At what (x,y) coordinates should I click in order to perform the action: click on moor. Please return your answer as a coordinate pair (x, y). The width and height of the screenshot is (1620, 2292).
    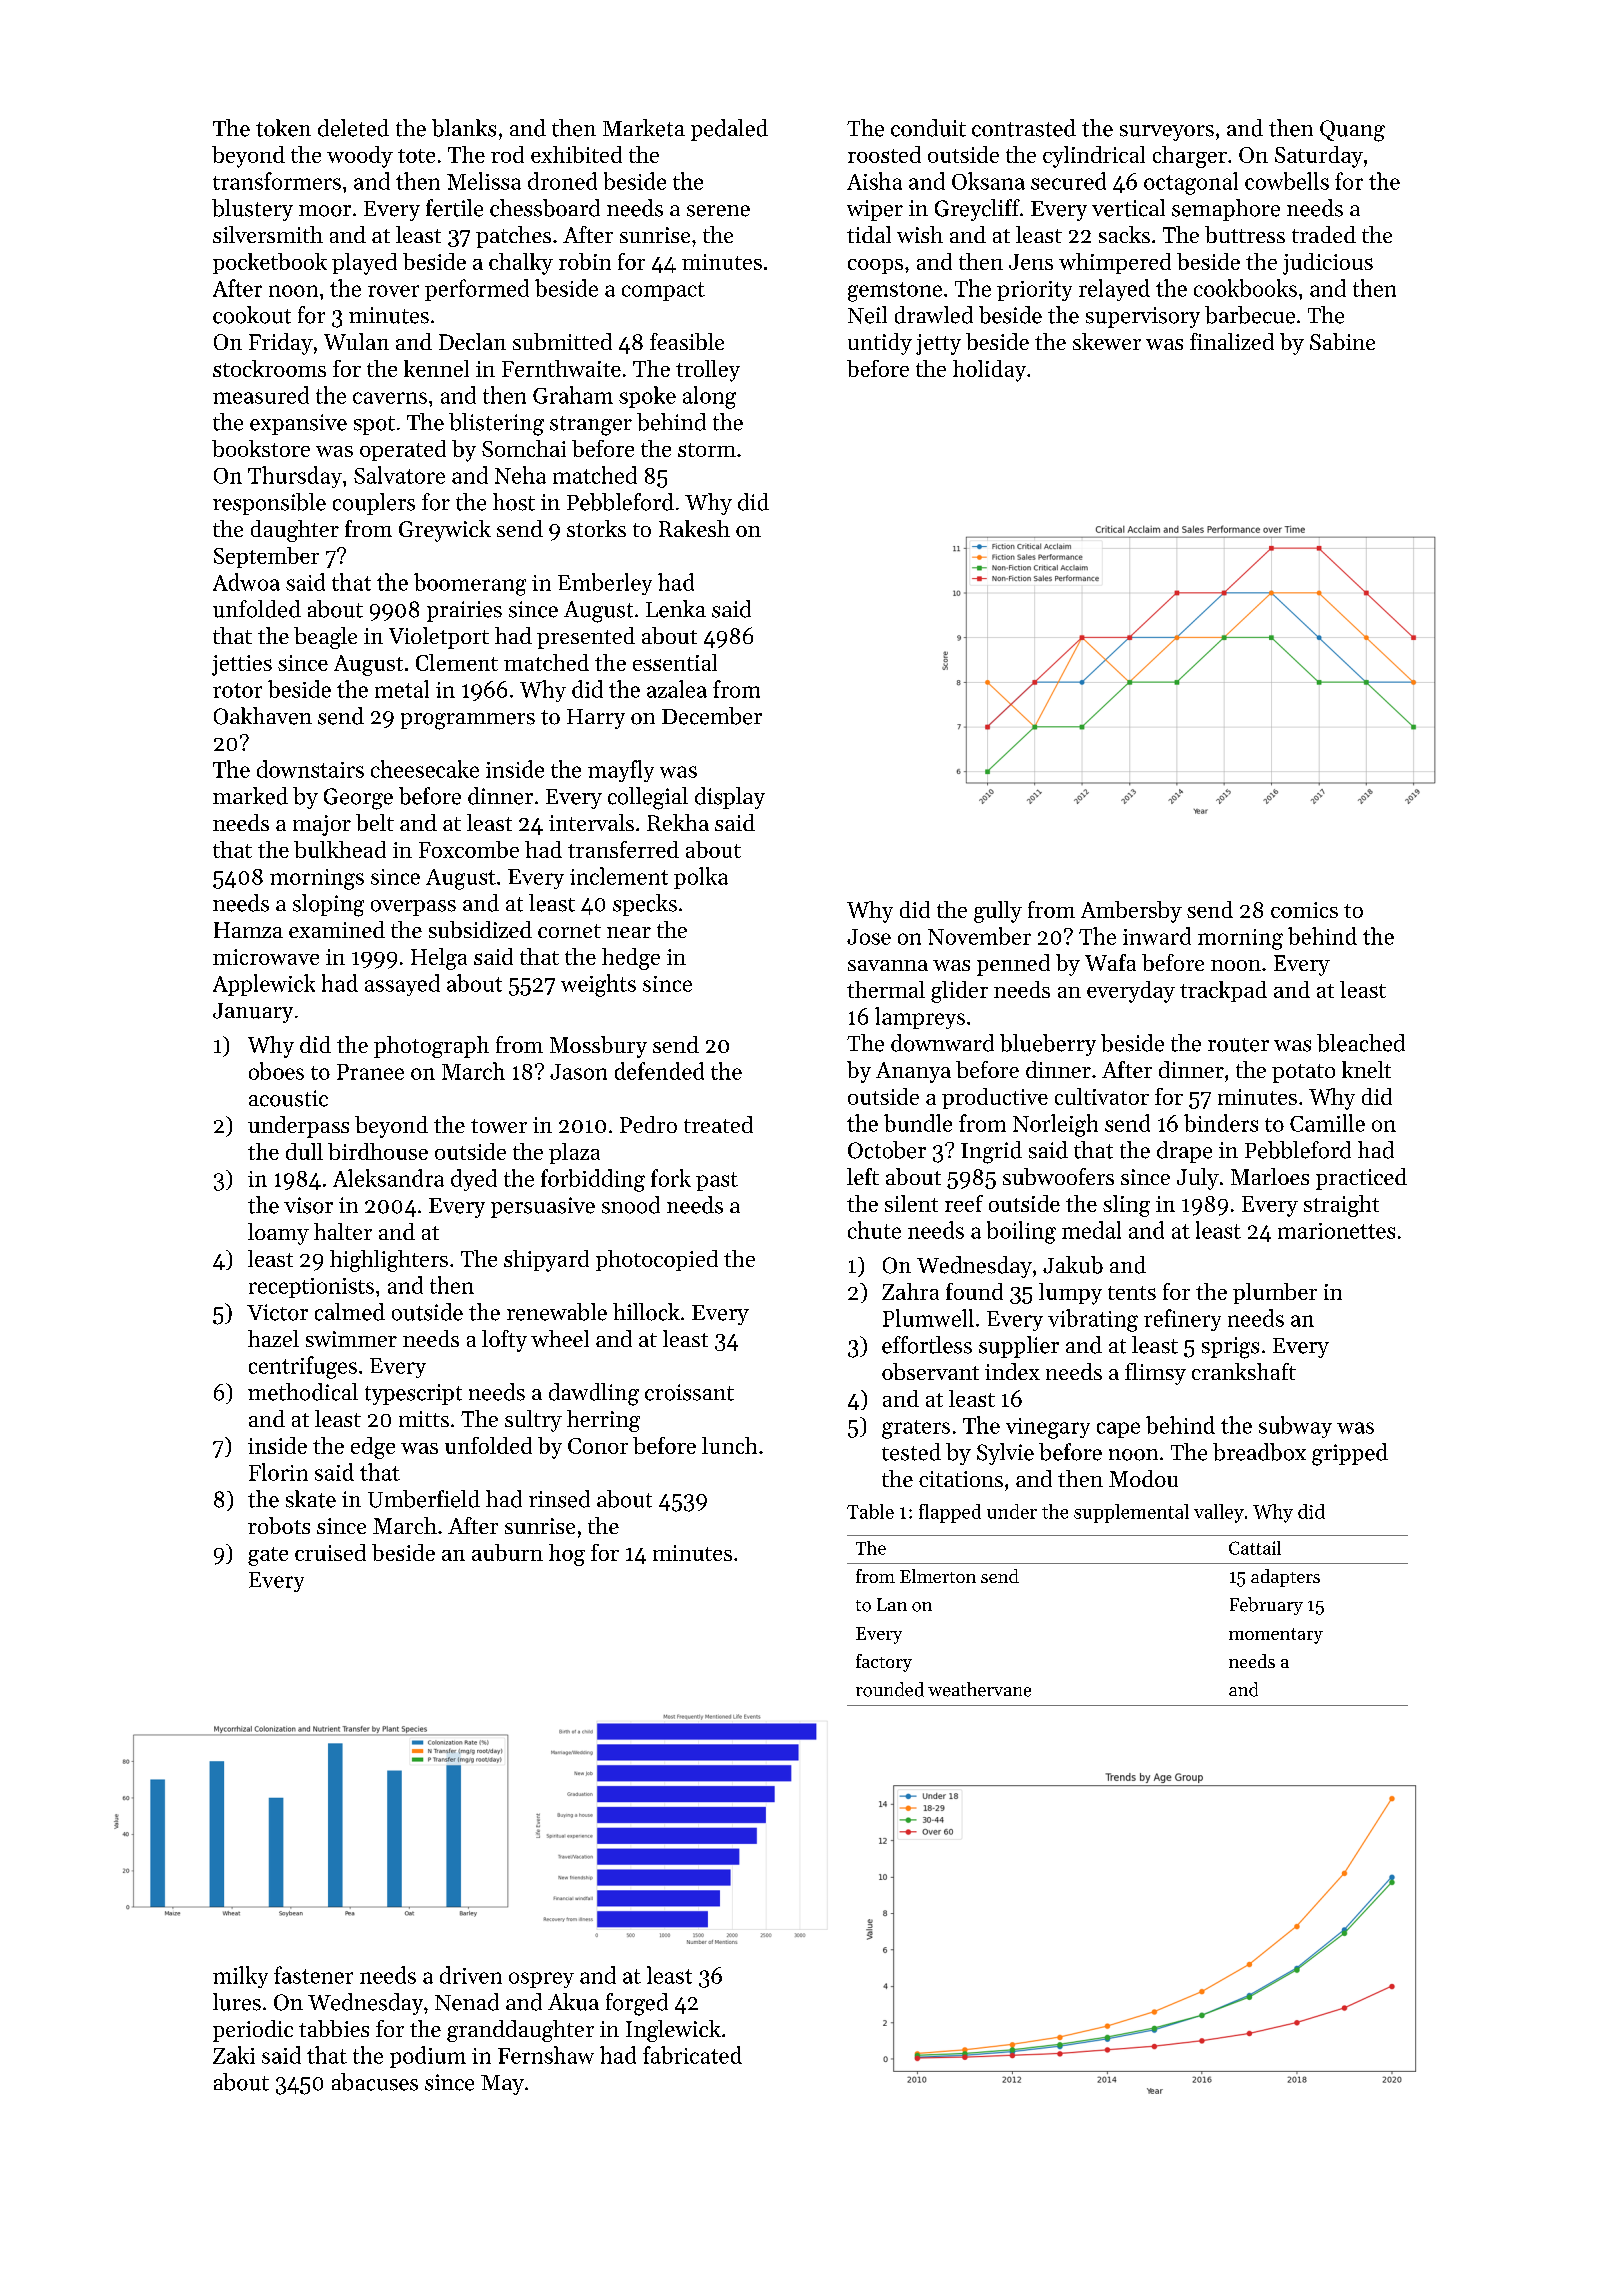
    Looking at the image, I should click on (325, 211).
